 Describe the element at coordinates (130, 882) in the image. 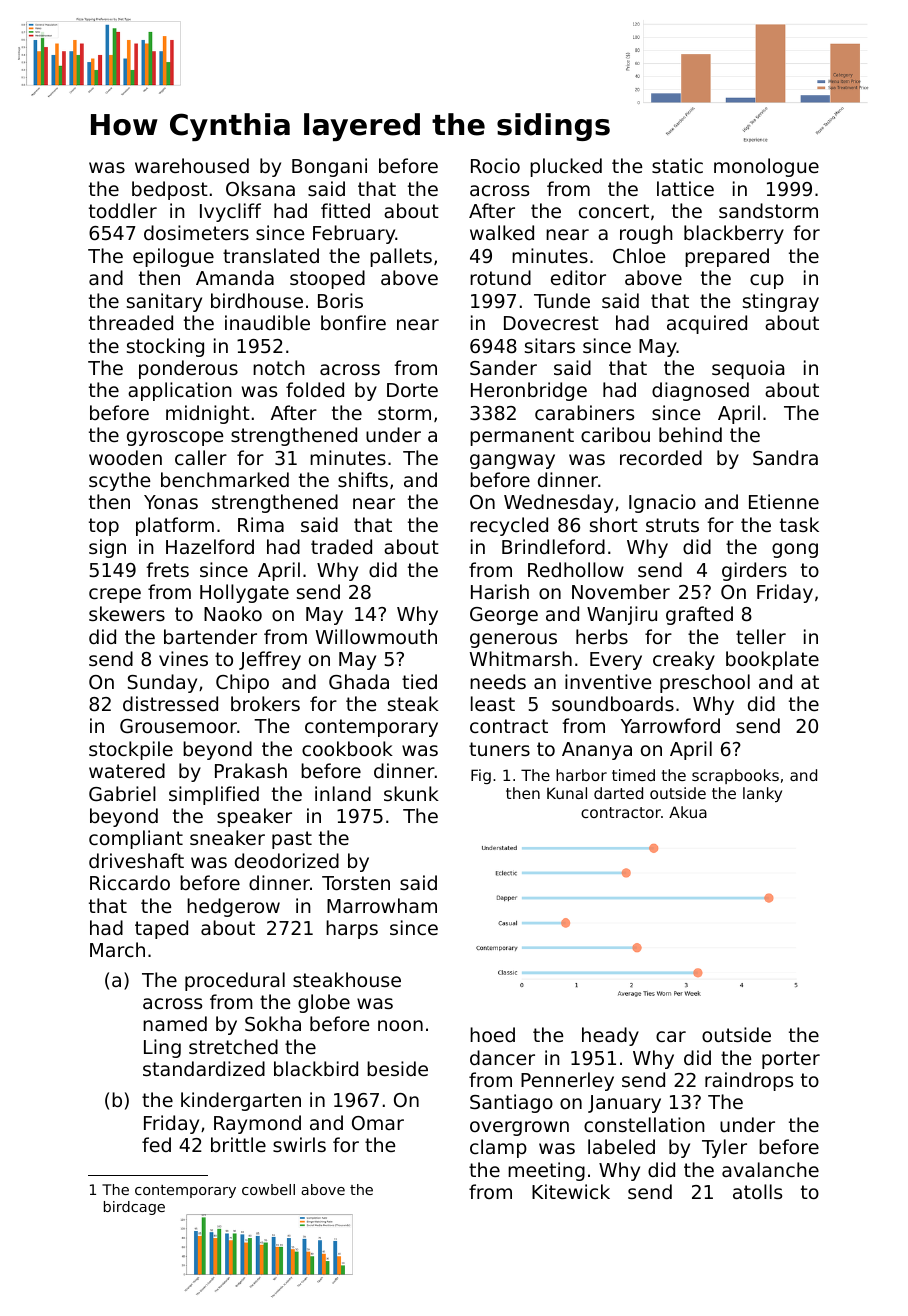

I see `Riccardo` at that location.
